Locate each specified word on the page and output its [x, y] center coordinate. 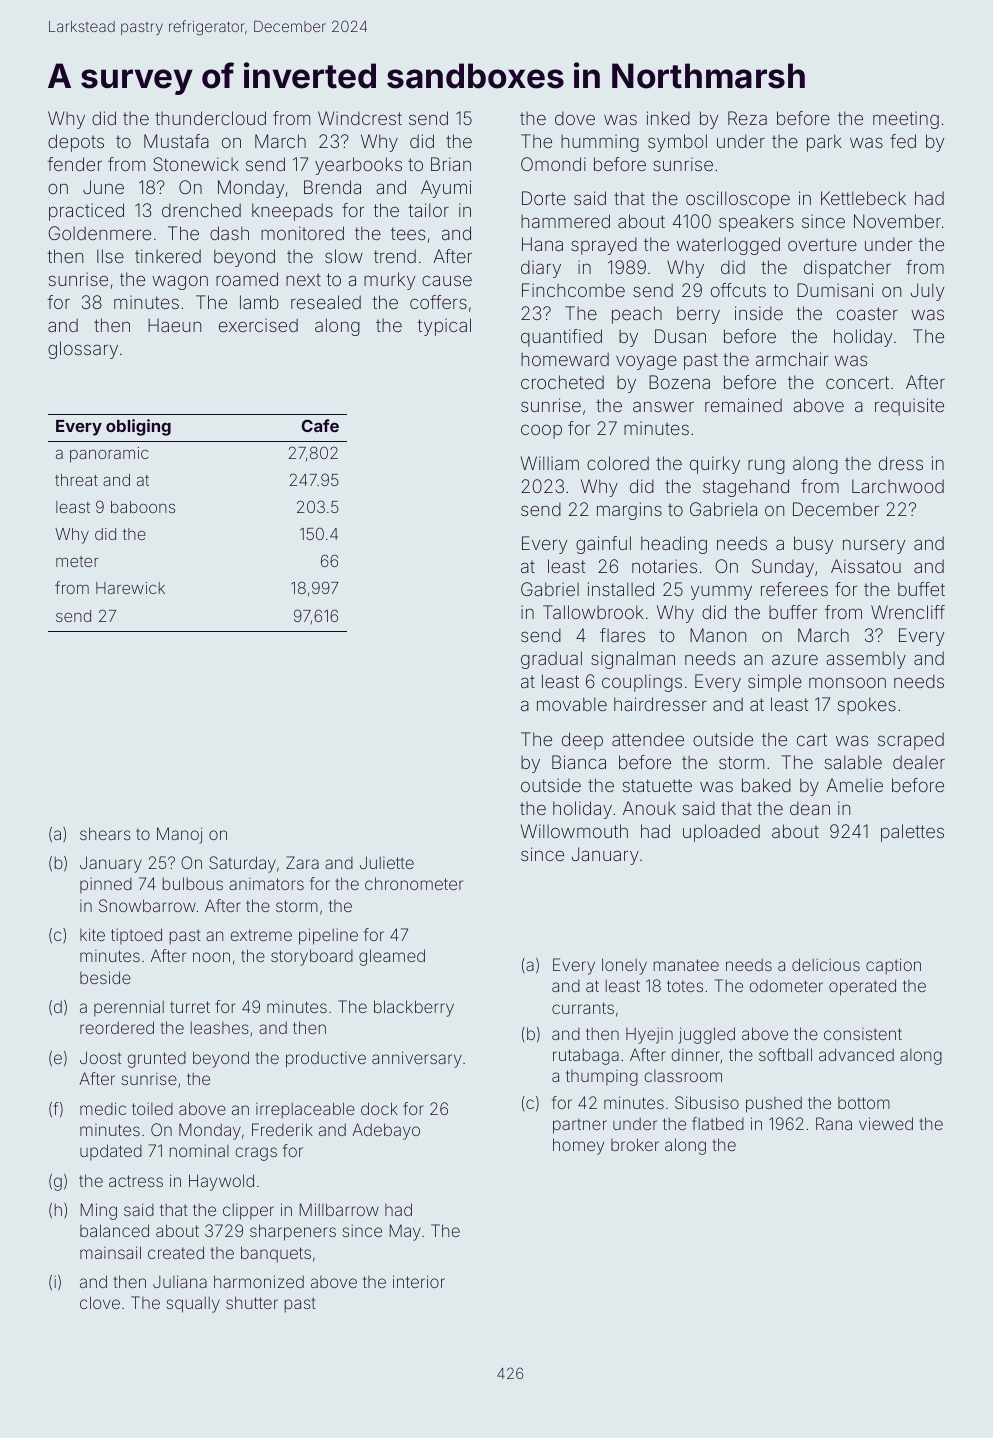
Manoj [179, 835]
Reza [747, 118]
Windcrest [360, 118]
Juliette [387, 862]
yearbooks [358, 166]
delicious [826, 964]
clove [100, 1302]
